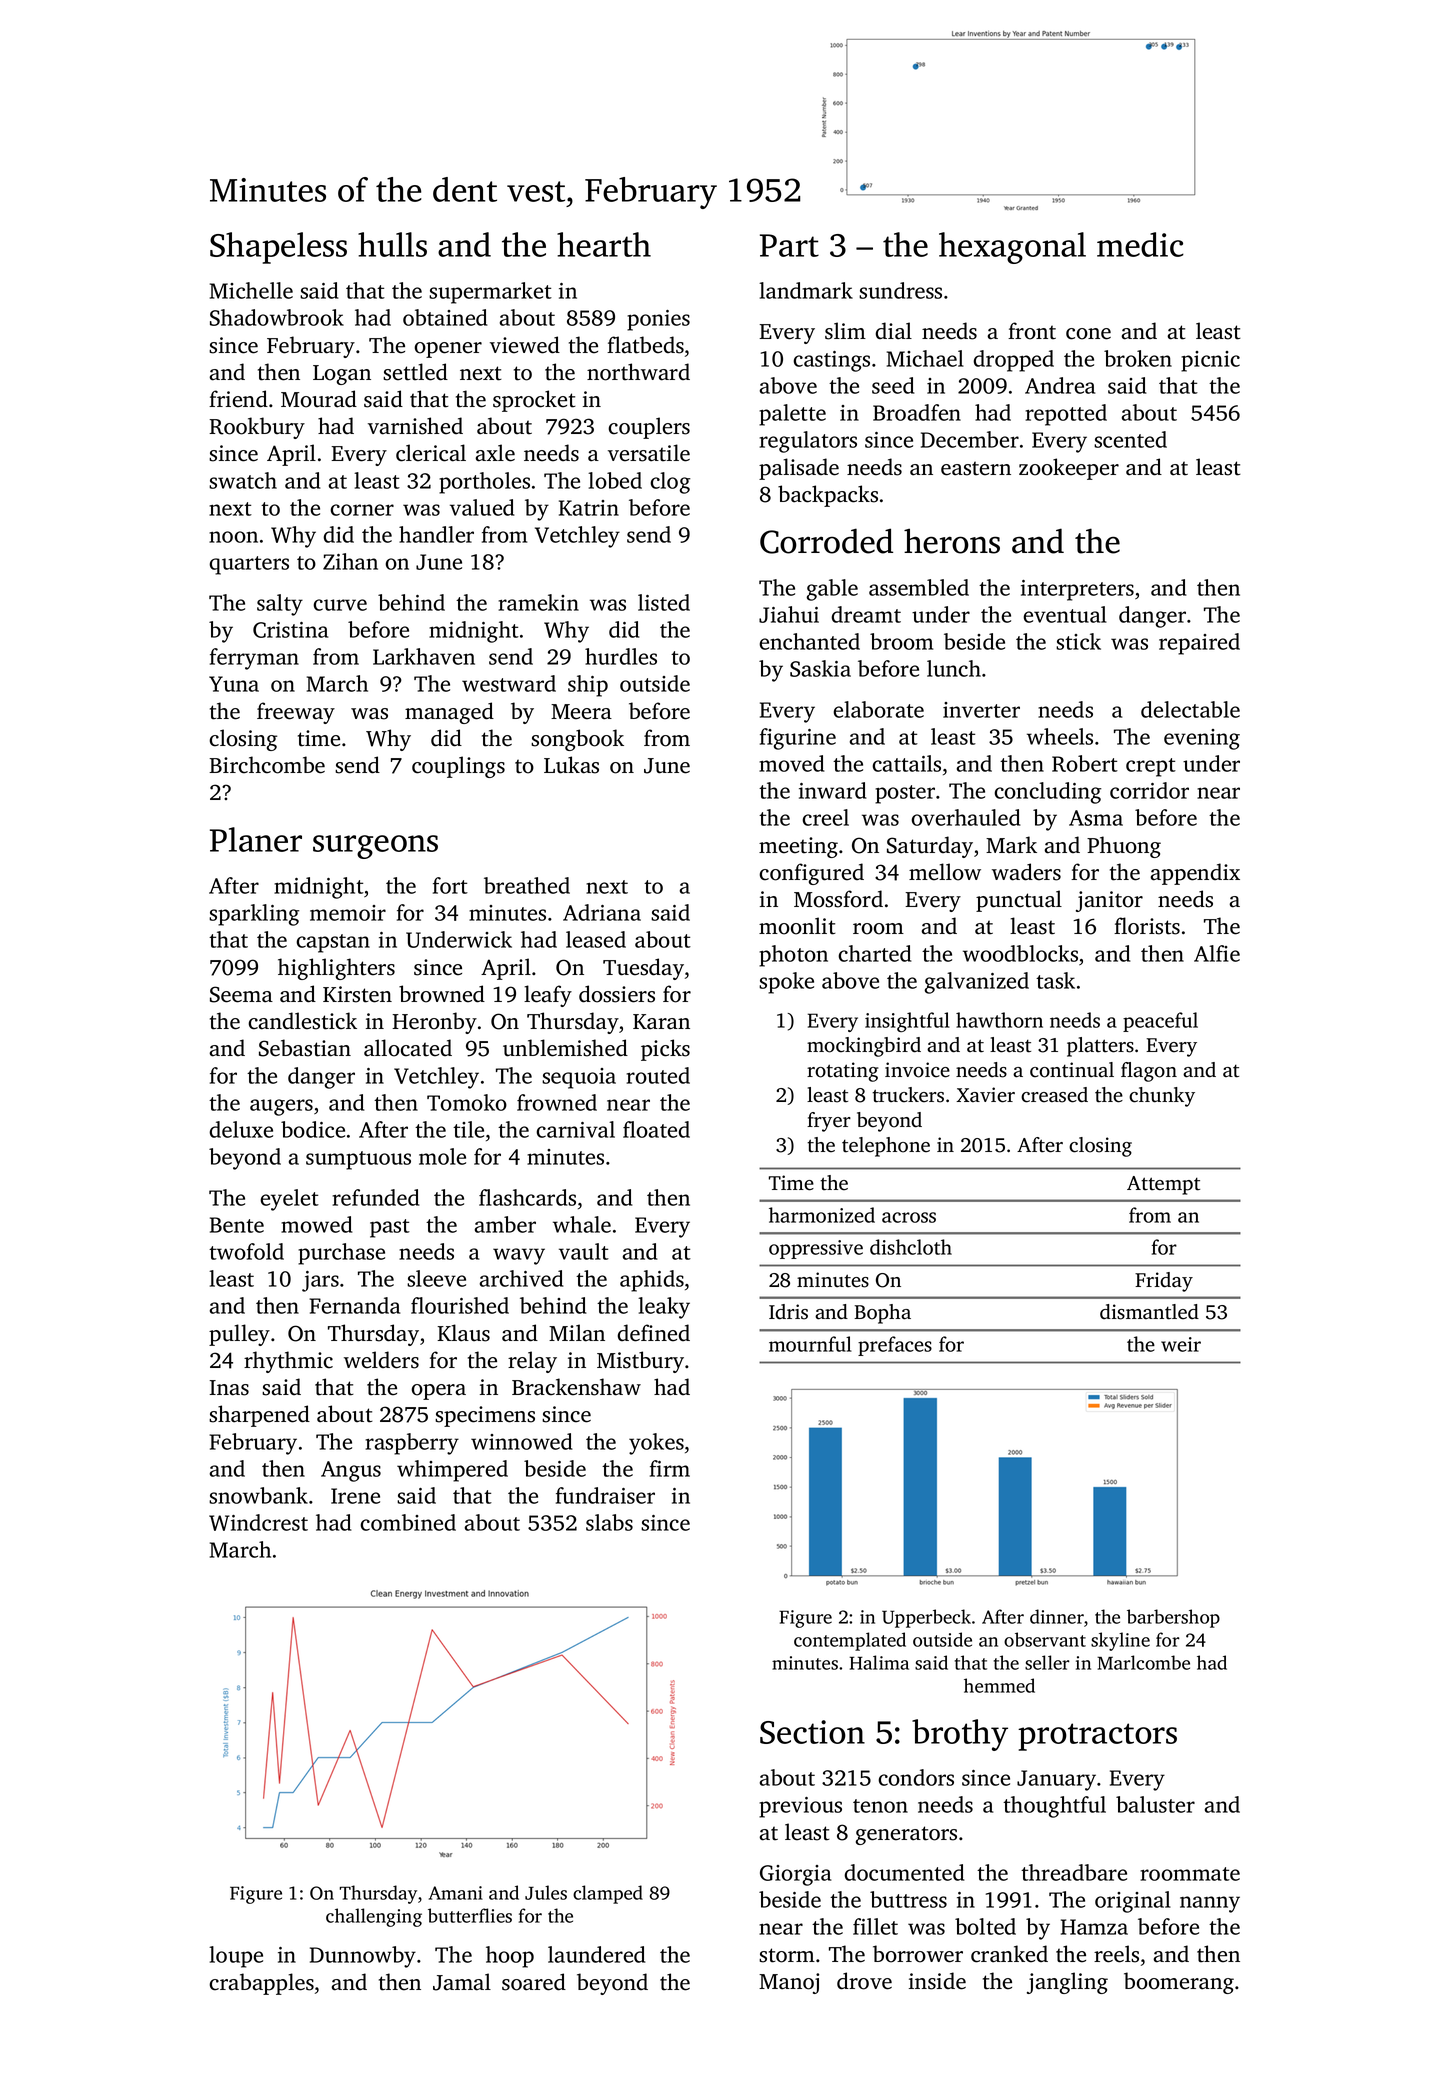 This screenshot has height=2100, width=1450. Describe the element at coordinates (1217, 953) in the screenshot. I see `Alfie` at that location.
